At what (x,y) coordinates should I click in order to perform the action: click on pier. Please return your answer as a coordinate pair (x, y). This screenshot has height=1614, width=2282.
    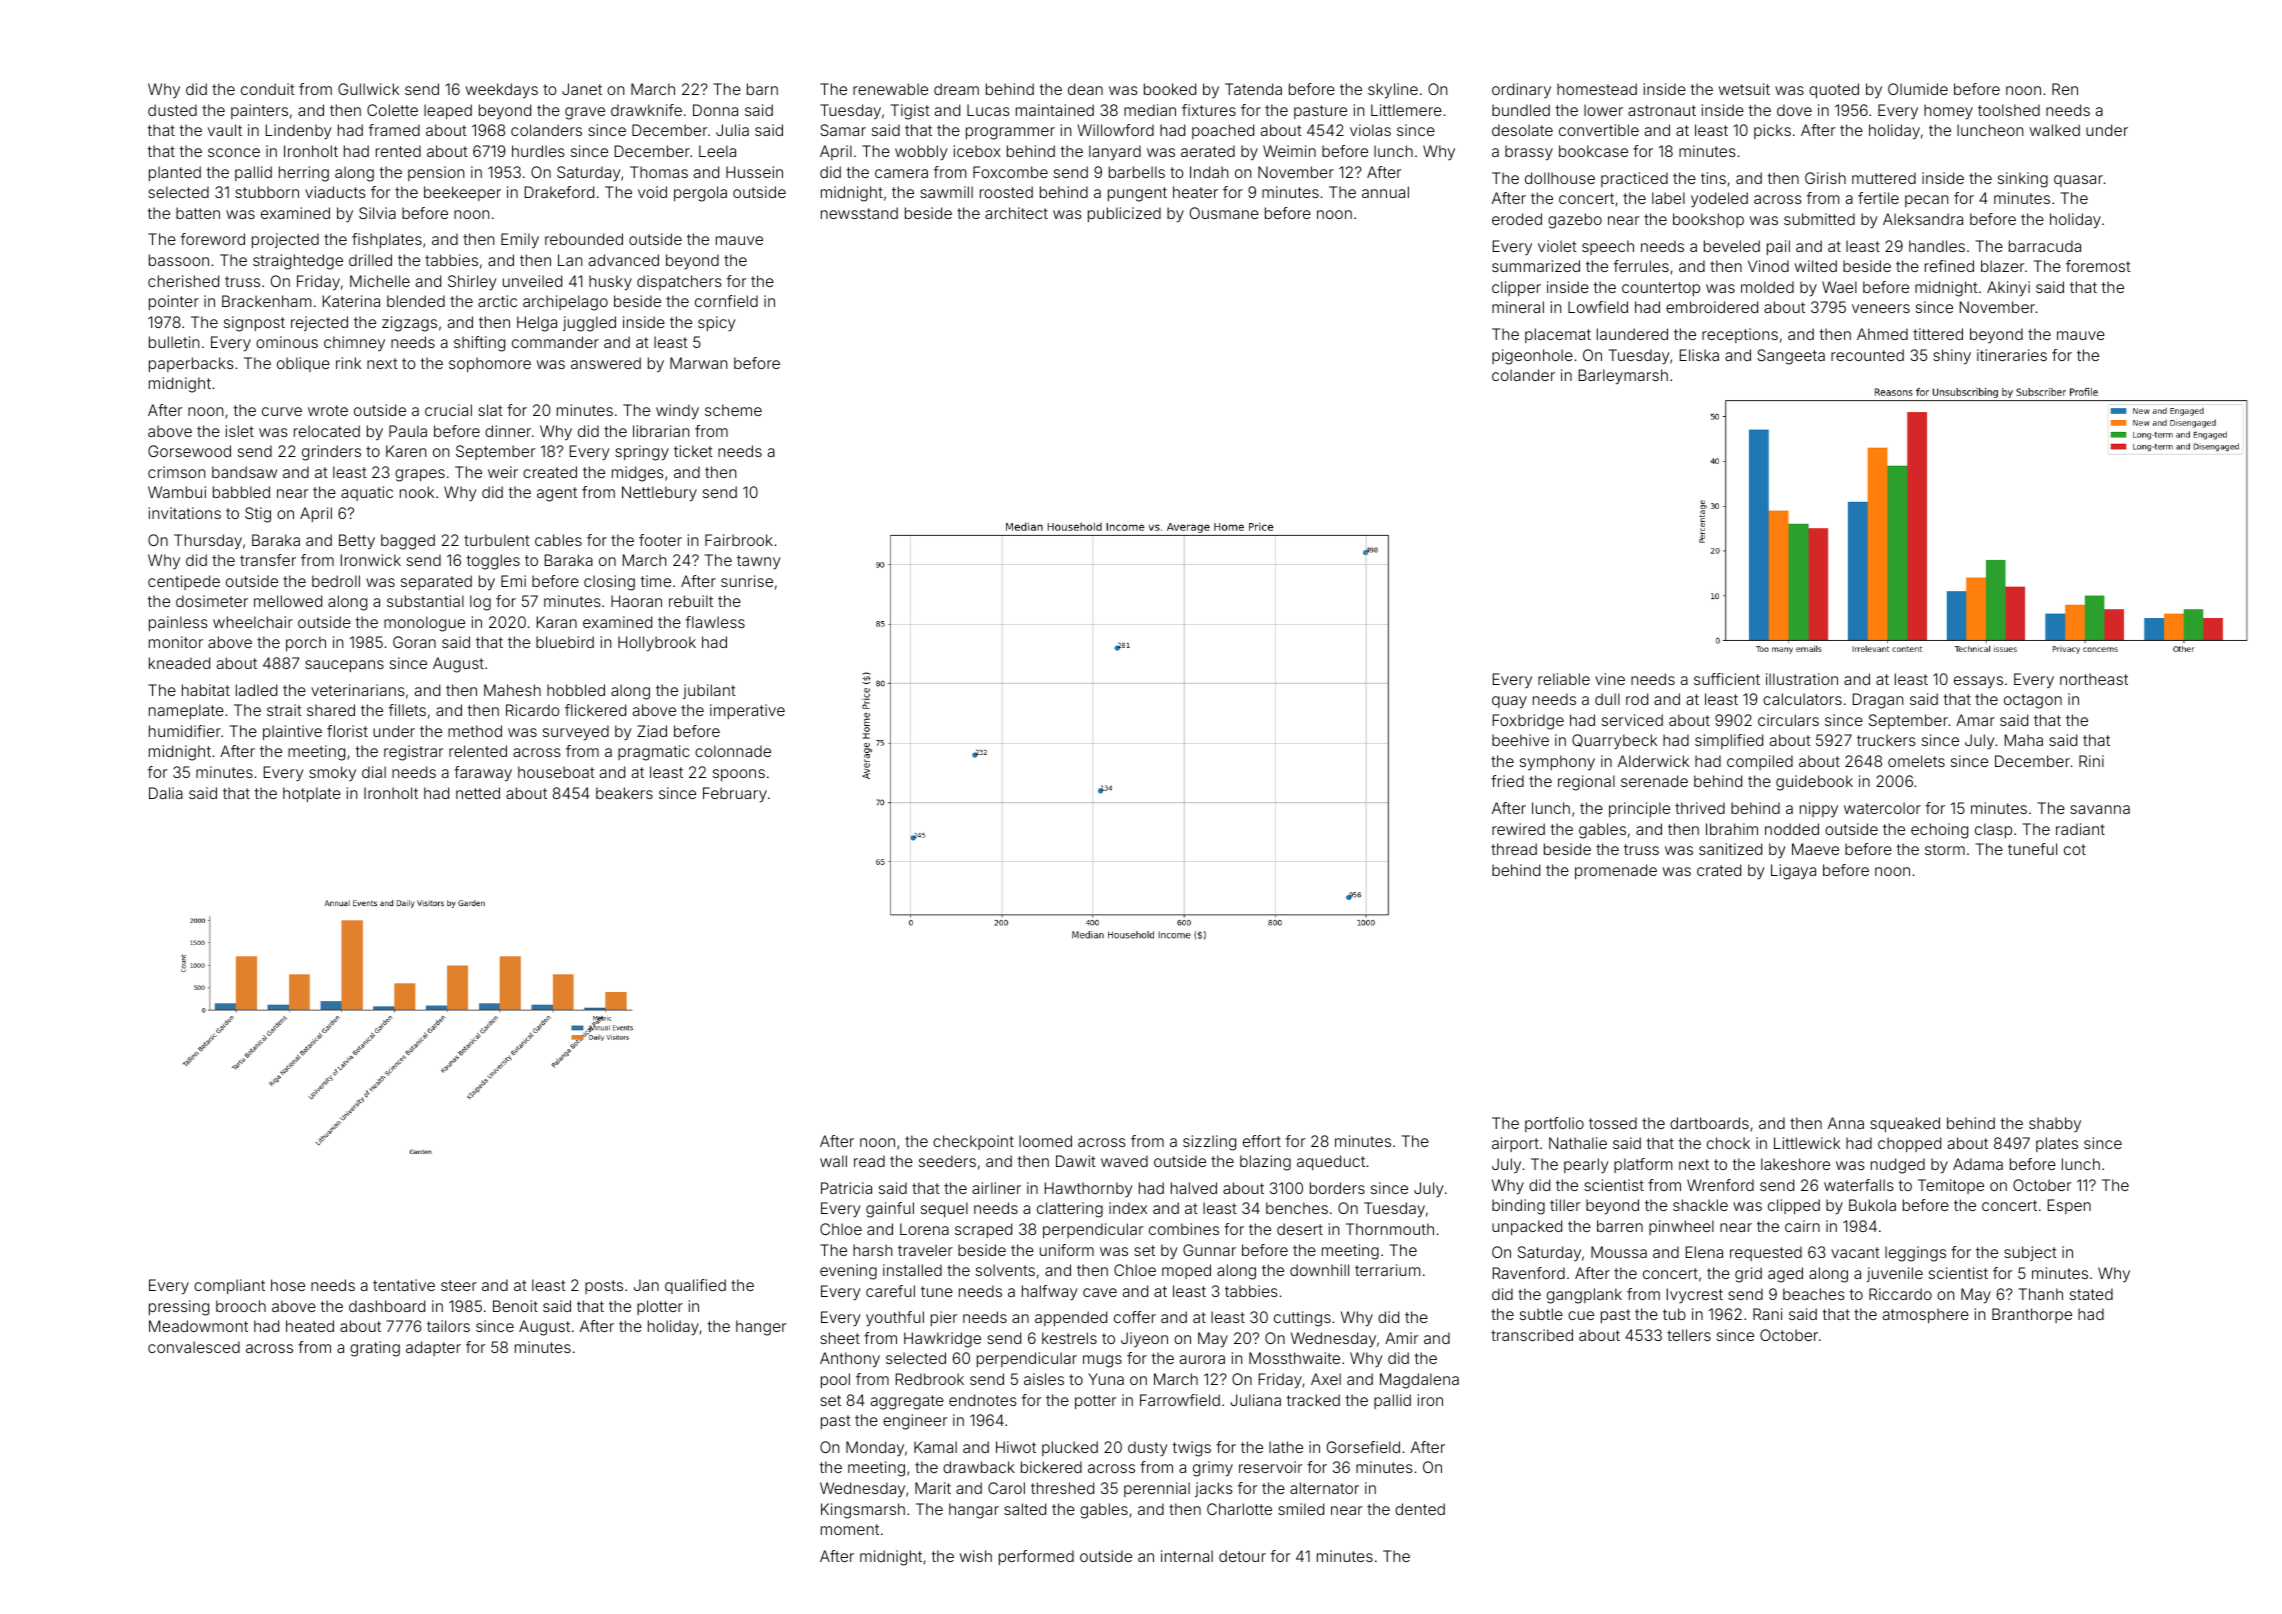
    Looking at the image, I should click on (944, 1318).
